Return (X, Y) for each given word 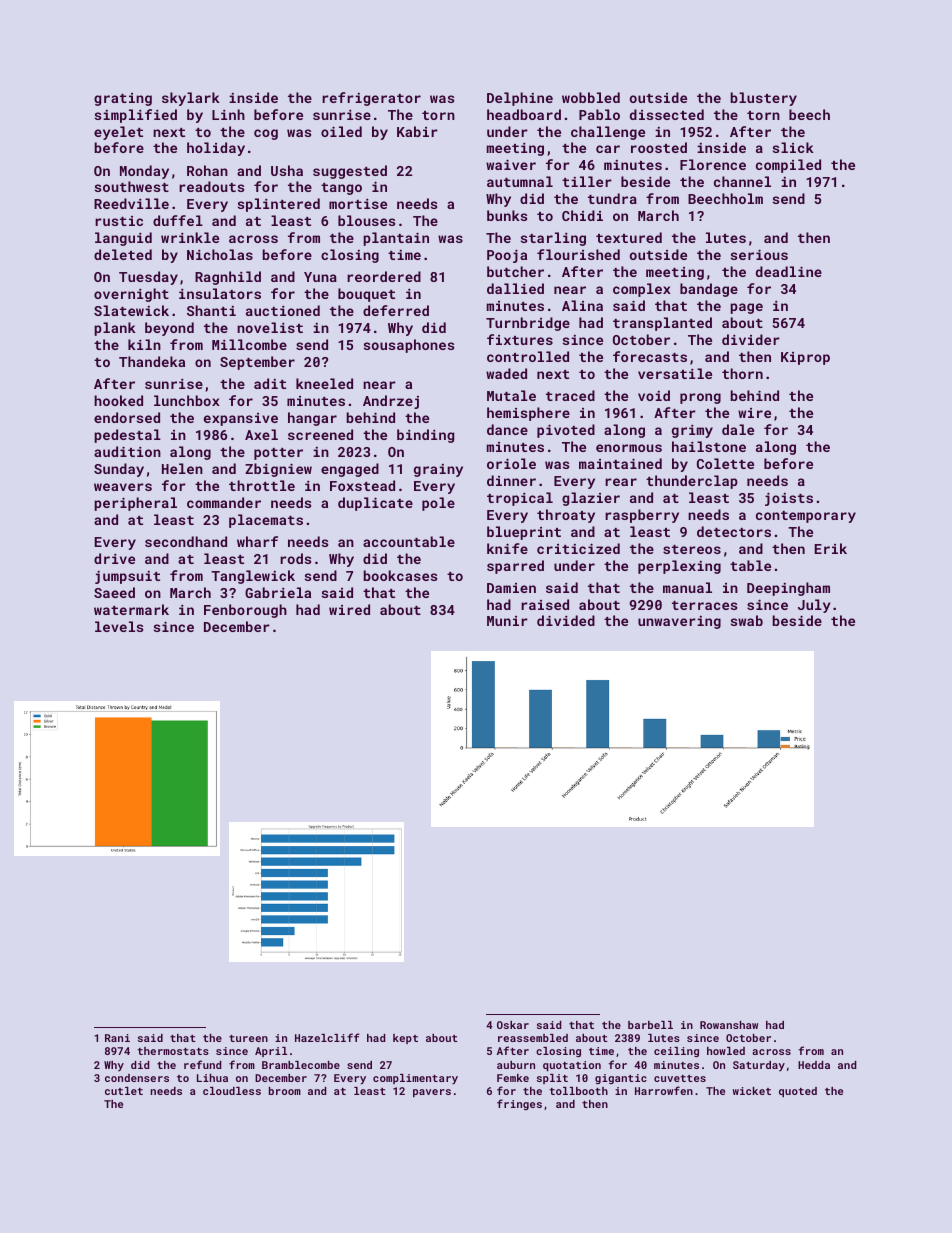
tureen (248, 1038)
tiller (587, 181)
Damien (511, 588)
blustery (763, 99)
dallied (515, 288)
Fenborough (245, 611)
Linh (228, 114)
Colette (725, 463)
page (746, 308)
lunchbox (187, 400)
